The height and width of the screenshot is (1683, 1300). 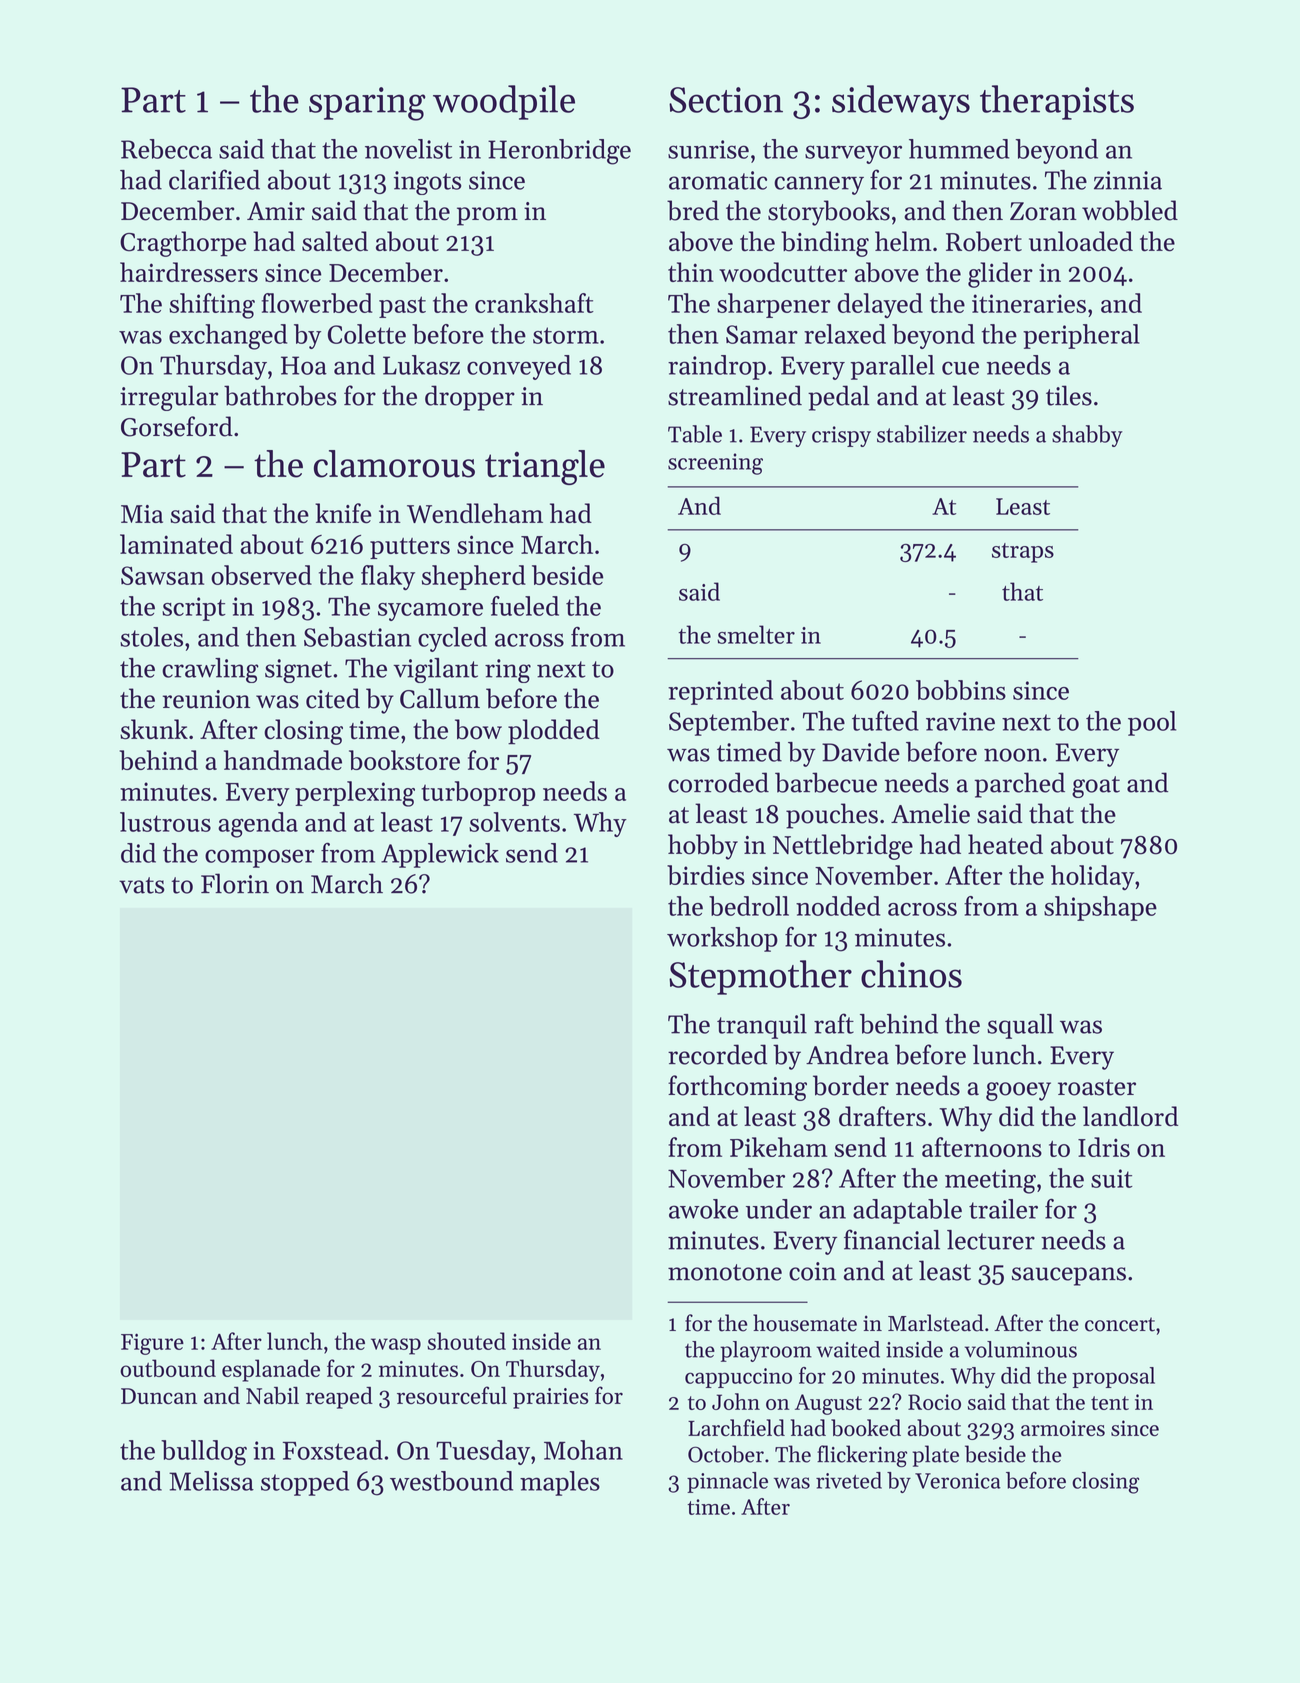 I want to click on goat, so click(x=1096, y=787).
